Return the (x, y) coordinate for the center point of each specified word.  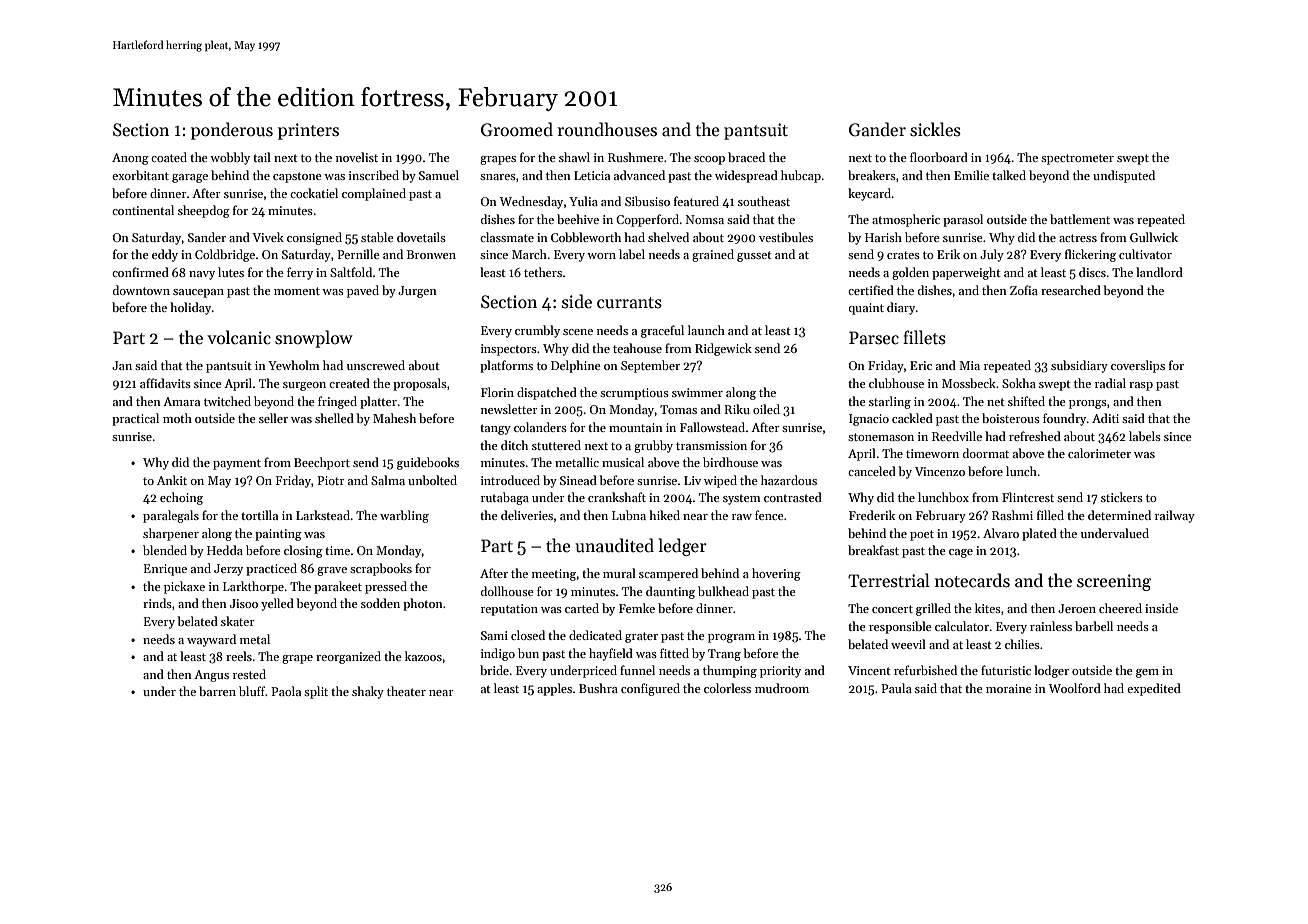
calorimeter (1099, 453)
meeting (554, 575)
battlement (1080, 219)
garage (190, 178)
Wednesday (531, 202)
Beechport (322, 463)
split (316, 692)
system (742, 499)
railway (1175, 516)
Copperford (648, 220)
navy (202, 275)
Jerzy (228, 570)
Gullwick (1154, 237)
